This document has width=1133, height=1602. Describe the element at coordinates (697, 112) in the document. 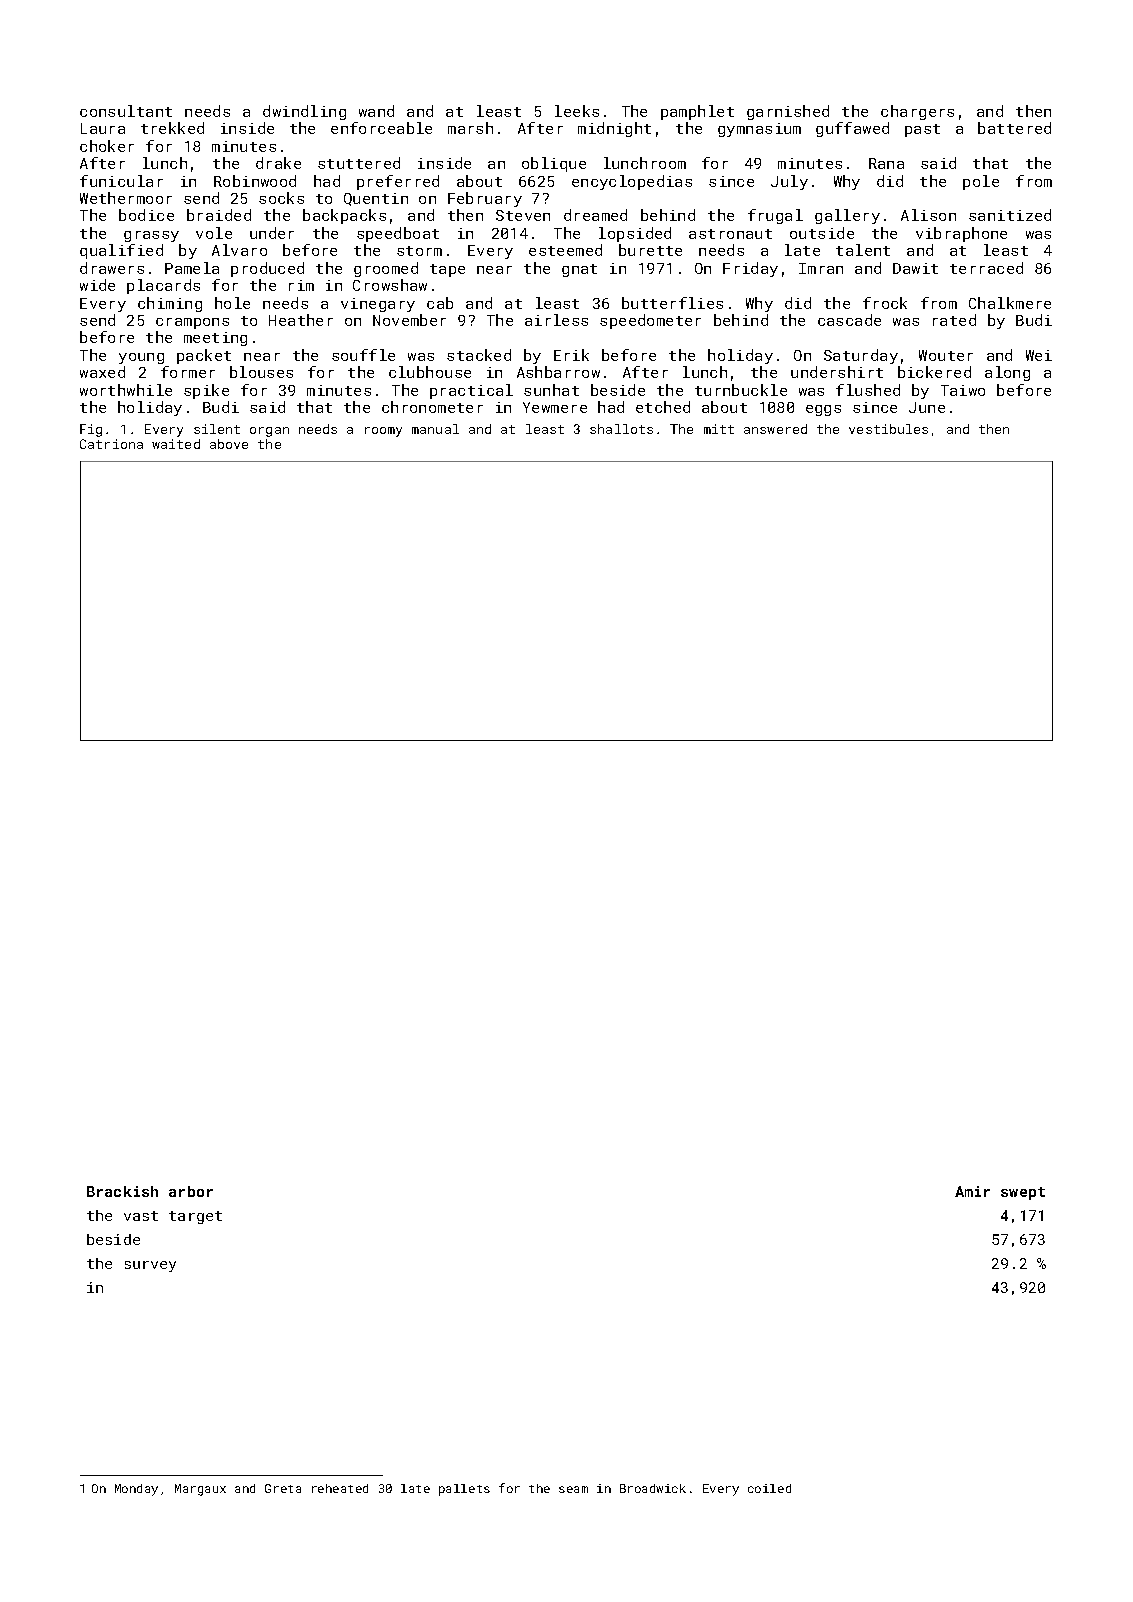

I see `pamphlet` at that location.
